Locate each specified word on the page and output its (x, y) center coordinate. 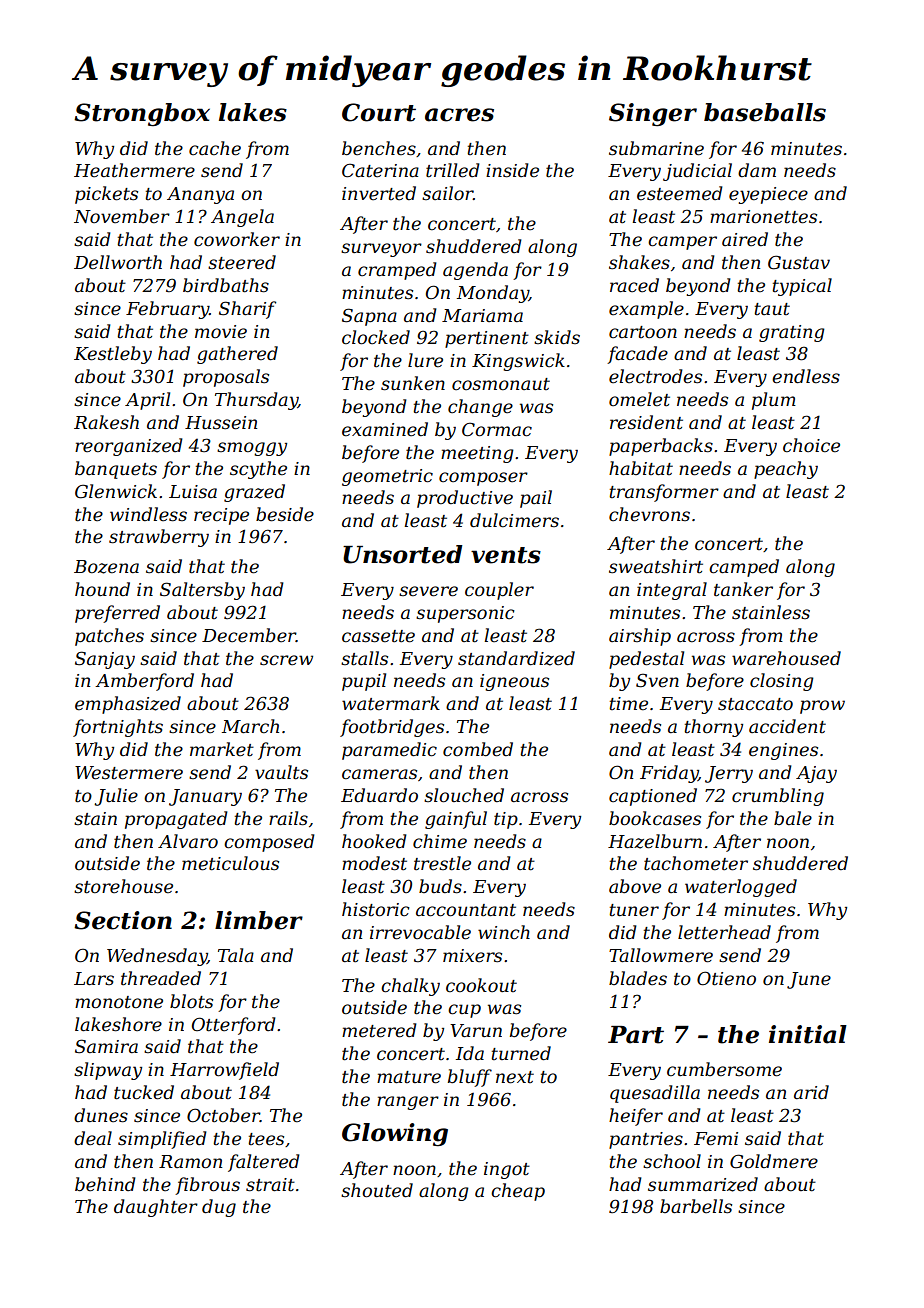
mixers (472, 956)
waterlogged (741, 888)
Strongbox (142, 114)
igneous (514, 682)
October (223, 1115)
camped (744, 568)
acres (459, 115)
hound (102, 589)
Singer (653, 114)
